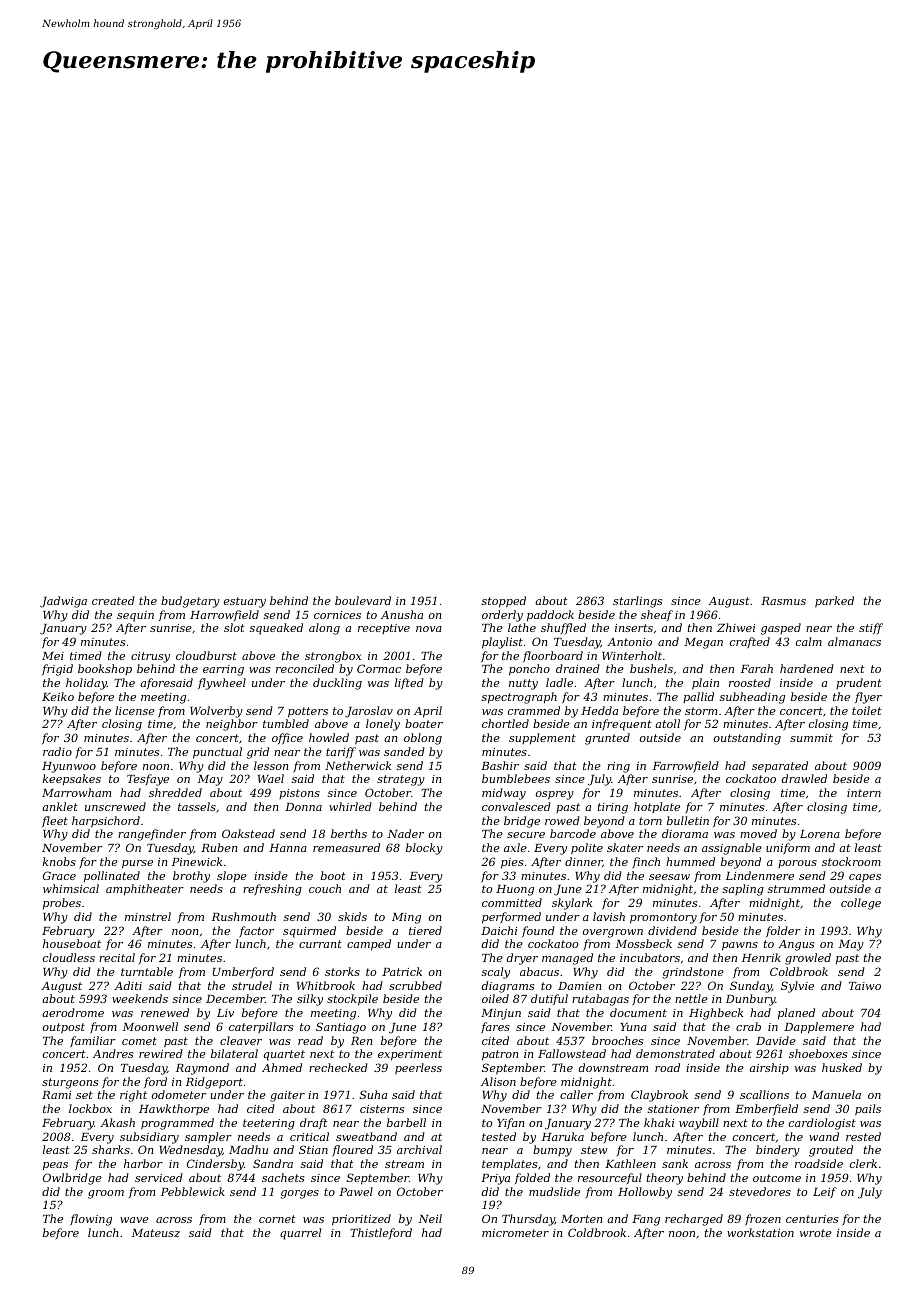  I want to click on Ridgeport, so click(214, 1083).
